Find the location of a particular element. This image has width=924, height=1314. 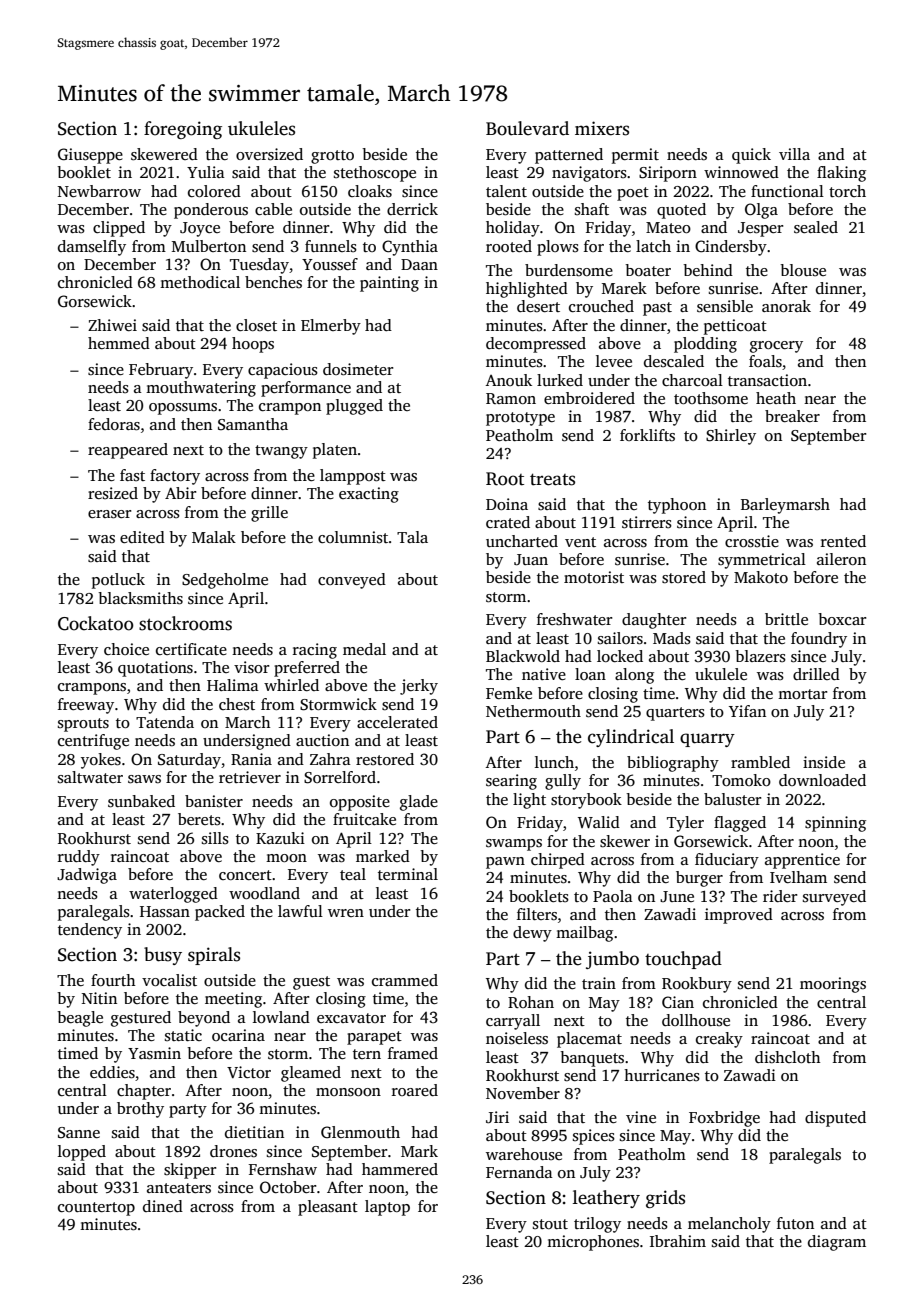

wren is located at coordinates (346, 913).
